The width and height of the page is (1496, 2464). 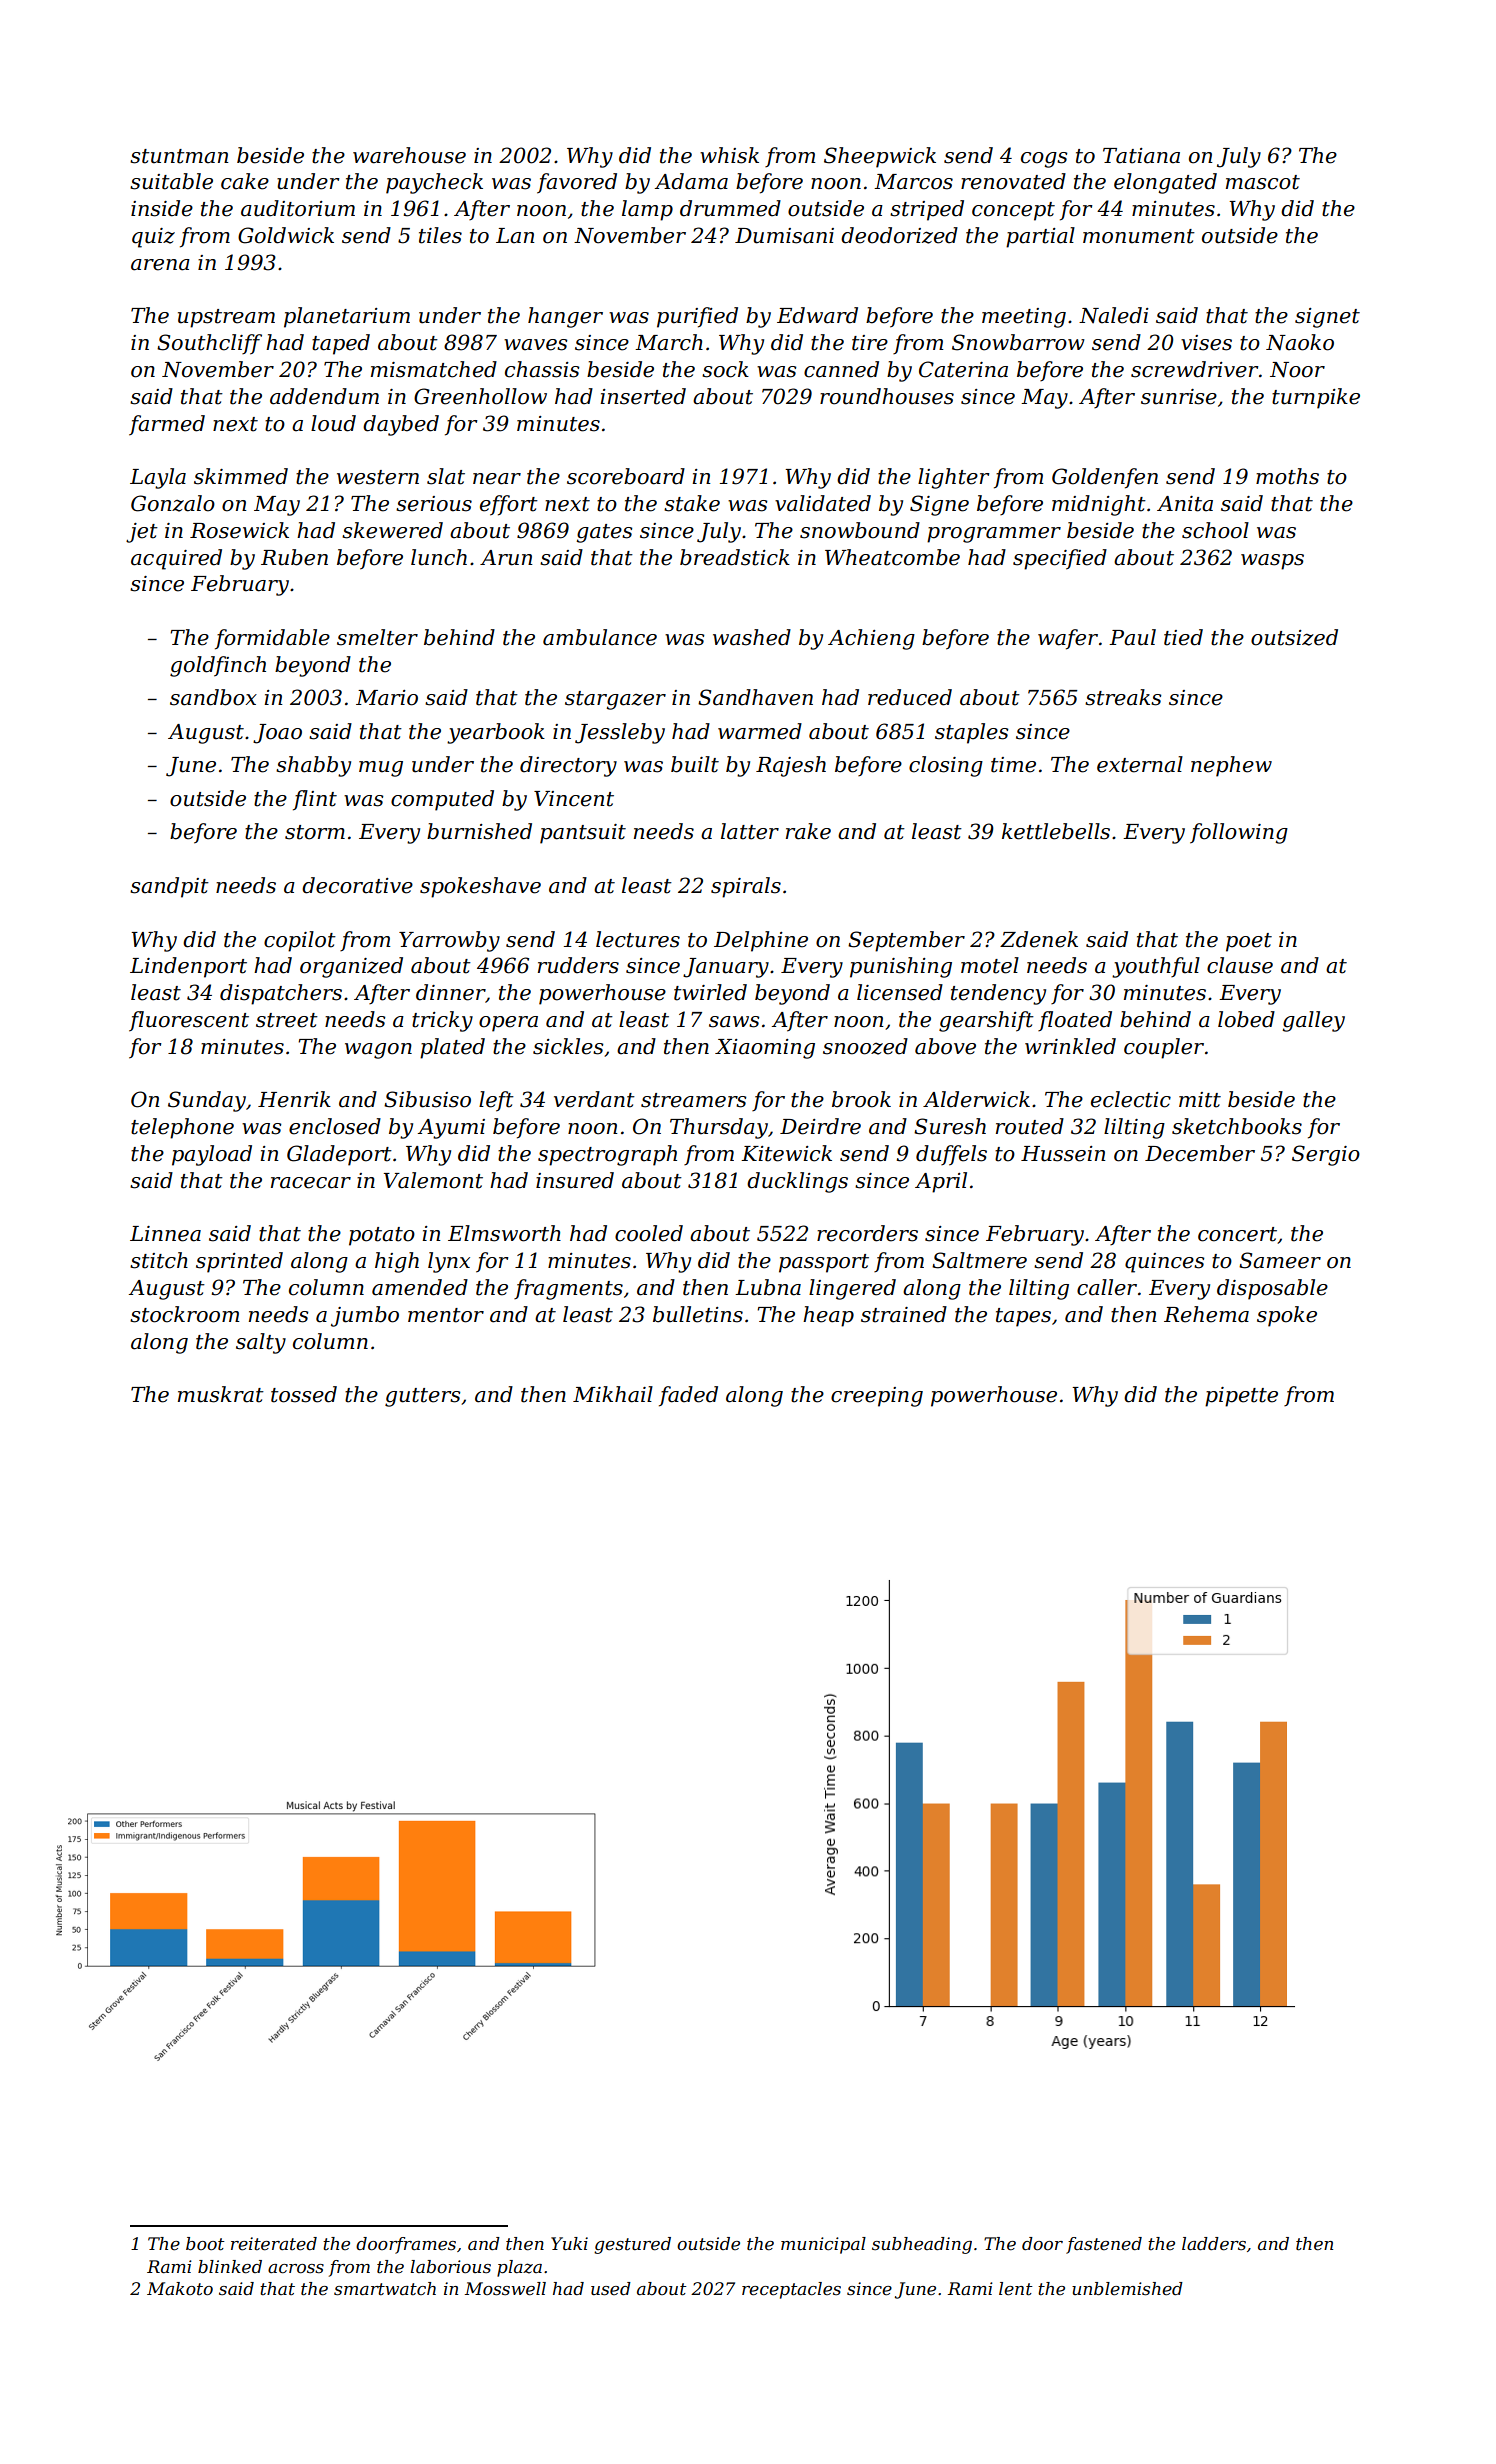 I want to click on Makoto, so click(x=180, y=2288).
